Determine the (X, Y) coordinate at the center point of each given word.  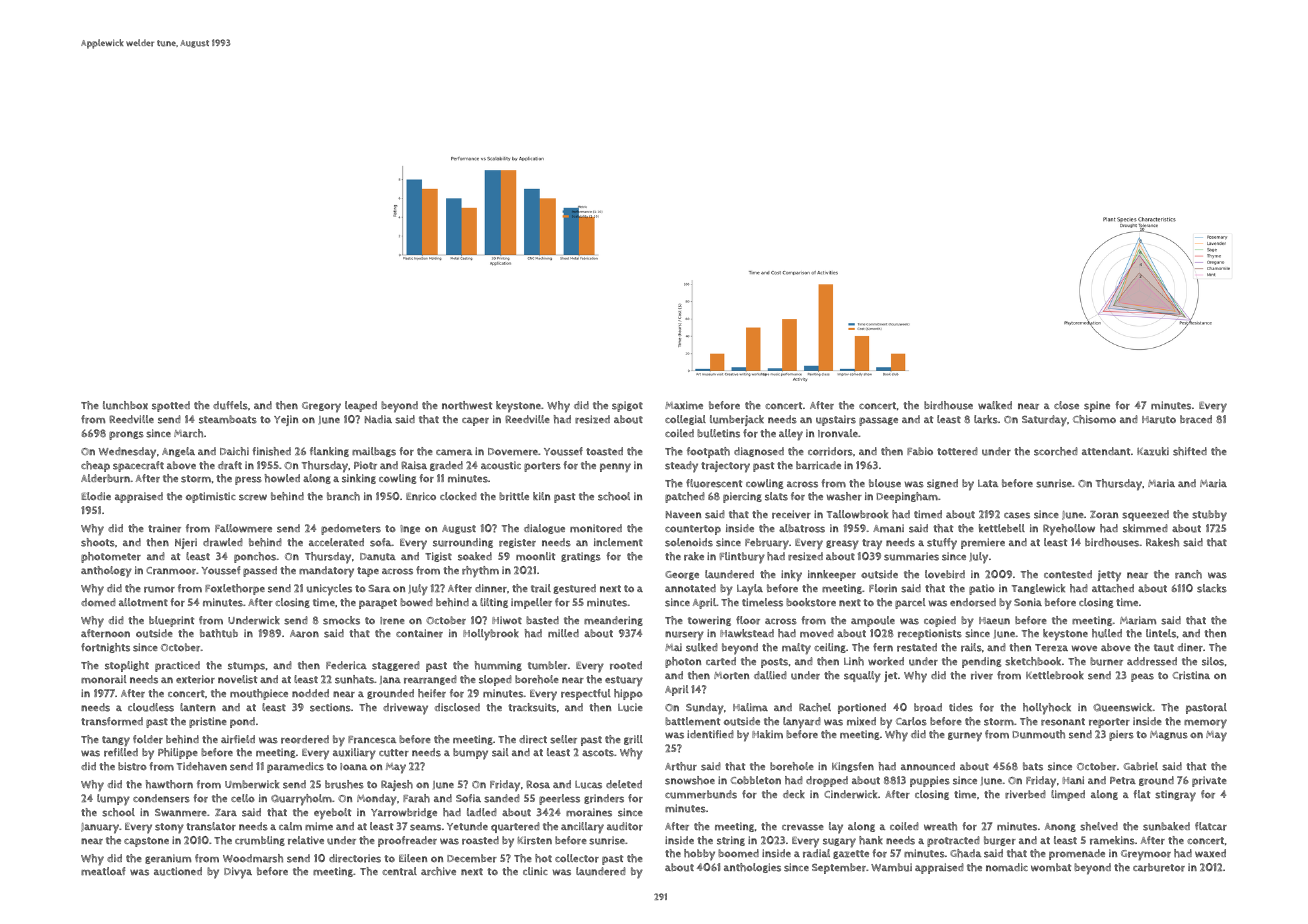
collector (577, 858)
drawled (223, 542)
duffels (230, 405)
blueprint (171, 621)
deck (794, 794)
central (399, 871)
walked (995, 405)
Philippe (178, 753)
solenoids (689, 542)
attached (1113, 588)
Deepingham (907, 497)
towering (709, 621)
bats (1033, 766)
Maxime (684, 405)
